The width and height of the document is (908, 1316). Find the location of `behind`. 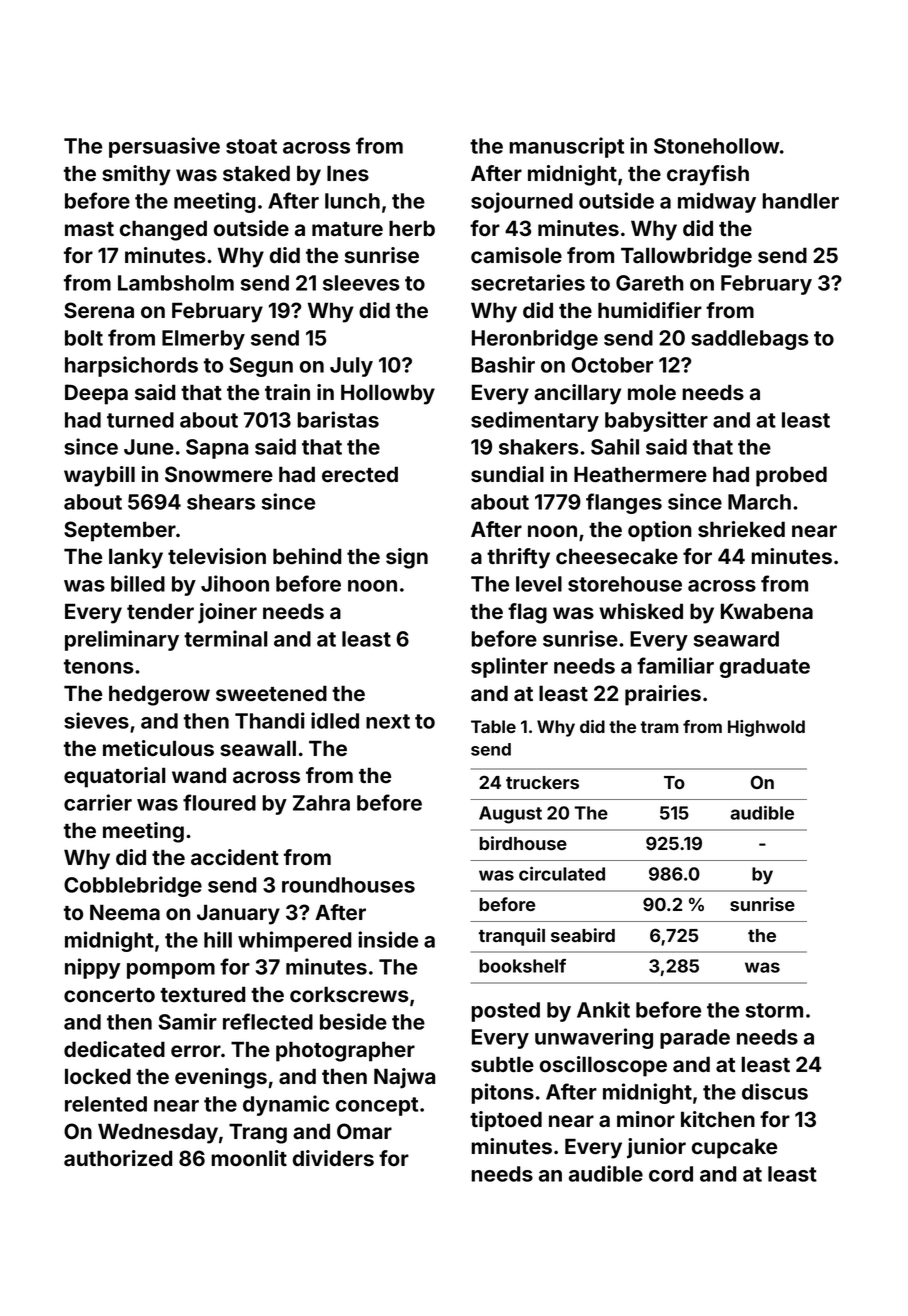

behind is located at coordinates (307, 556).
